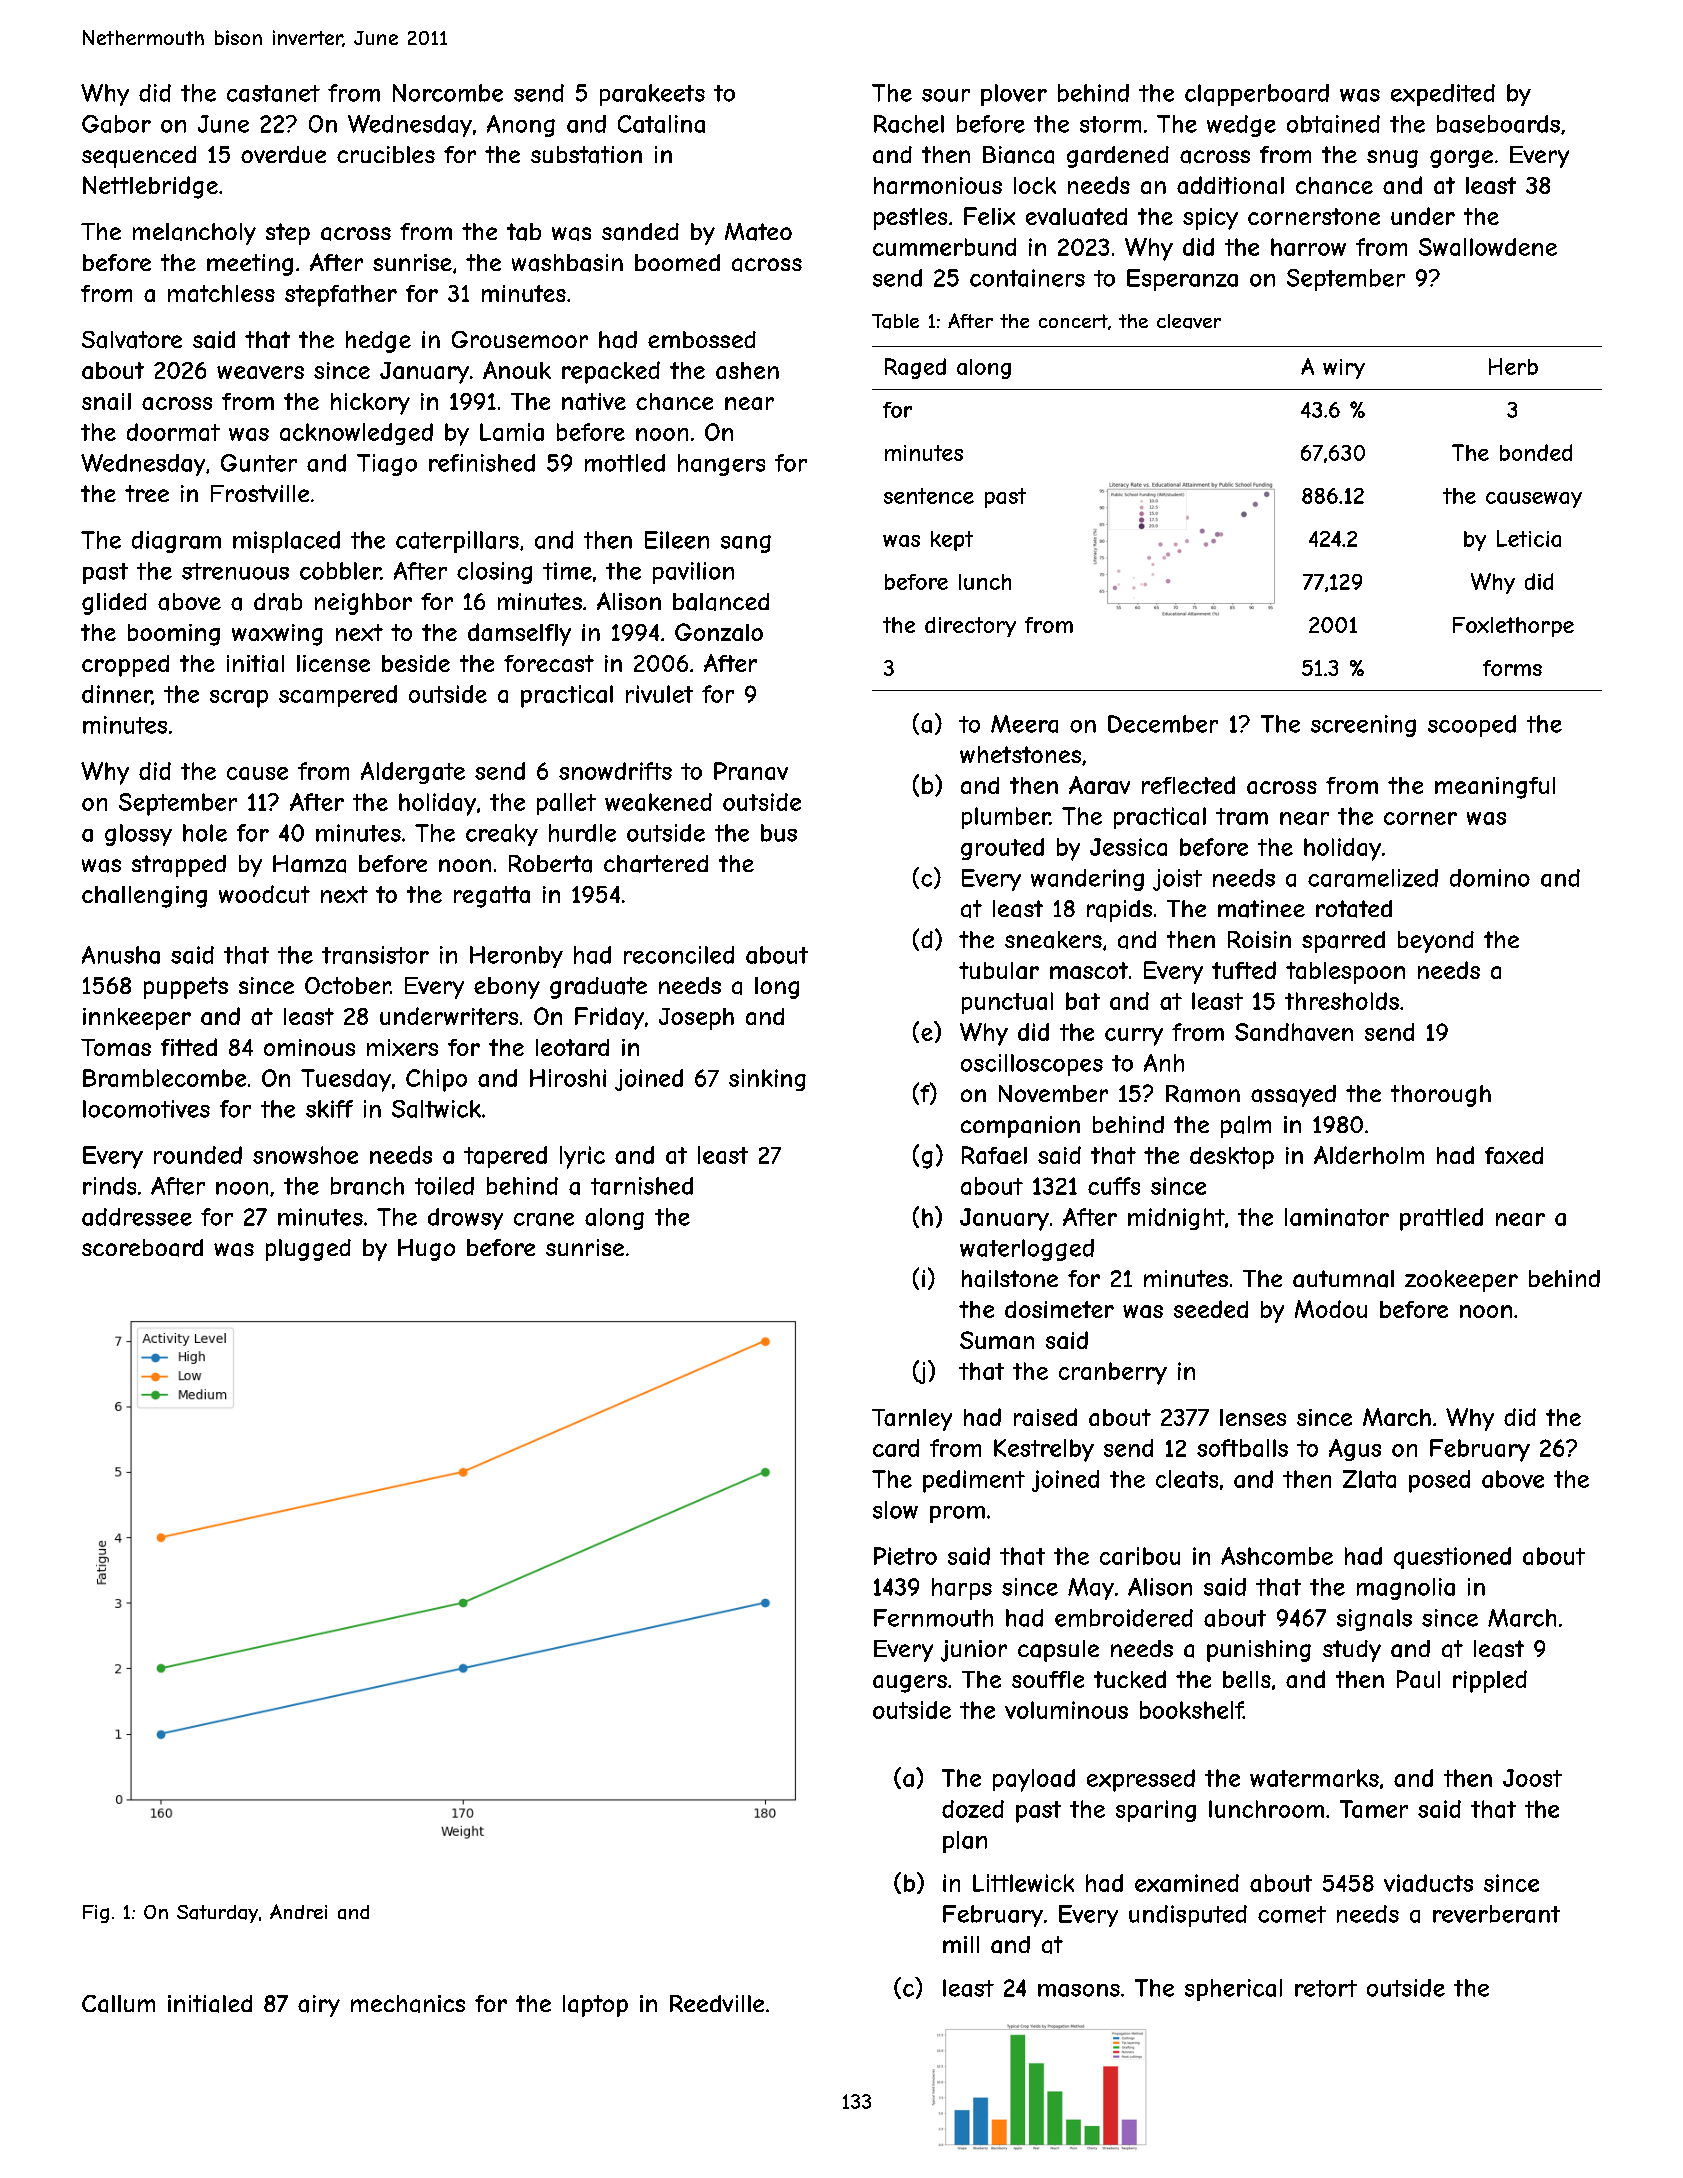 Image resolution: width=1683 pixels, height=2178 pixels. What do you see at coordinates (319, 2006) in the document?
I see `airy` at bounding box center [319, 2006].
